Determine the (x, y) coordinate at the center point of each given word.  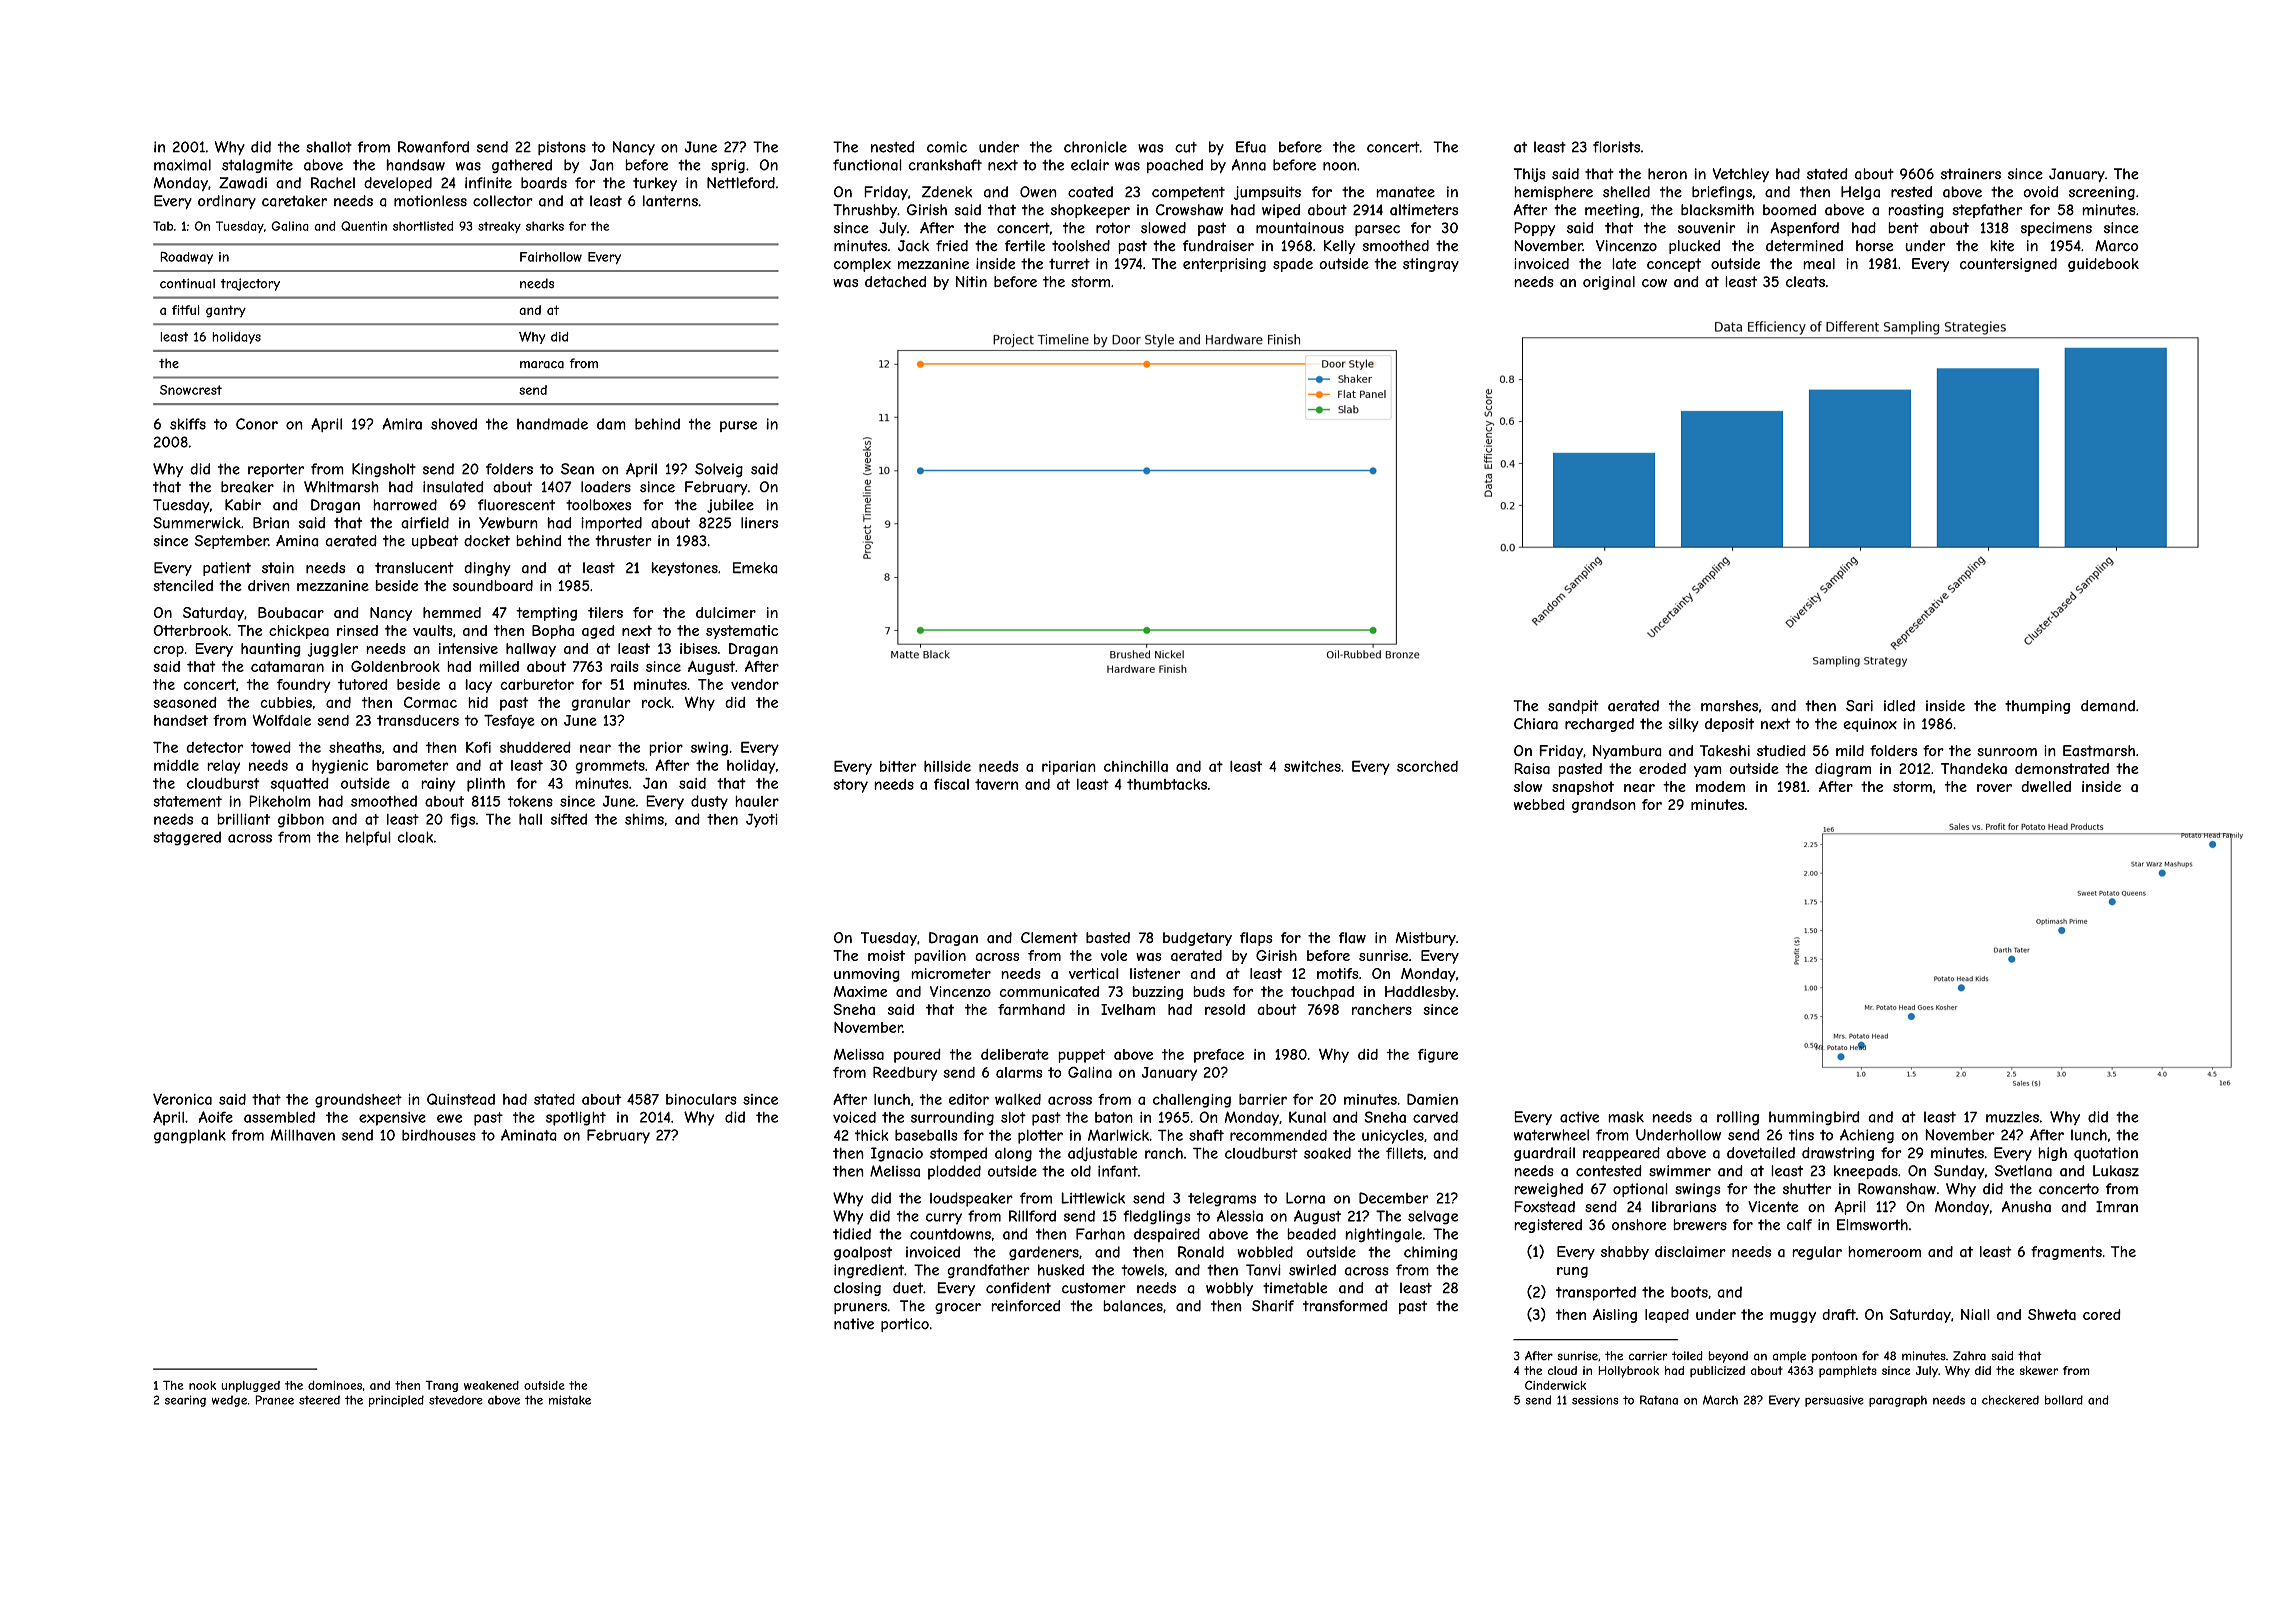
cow (1654, 283)
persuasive (1834, 1401)
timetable (1295, 1288)
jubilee (730, 506)
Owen (1038, 192)
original (1609, 283)
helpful (368, 838)
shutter (1807, 1189)
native (854, 1324)
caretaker (294, 201)
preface (1219, 1056)
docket (487, 541)
